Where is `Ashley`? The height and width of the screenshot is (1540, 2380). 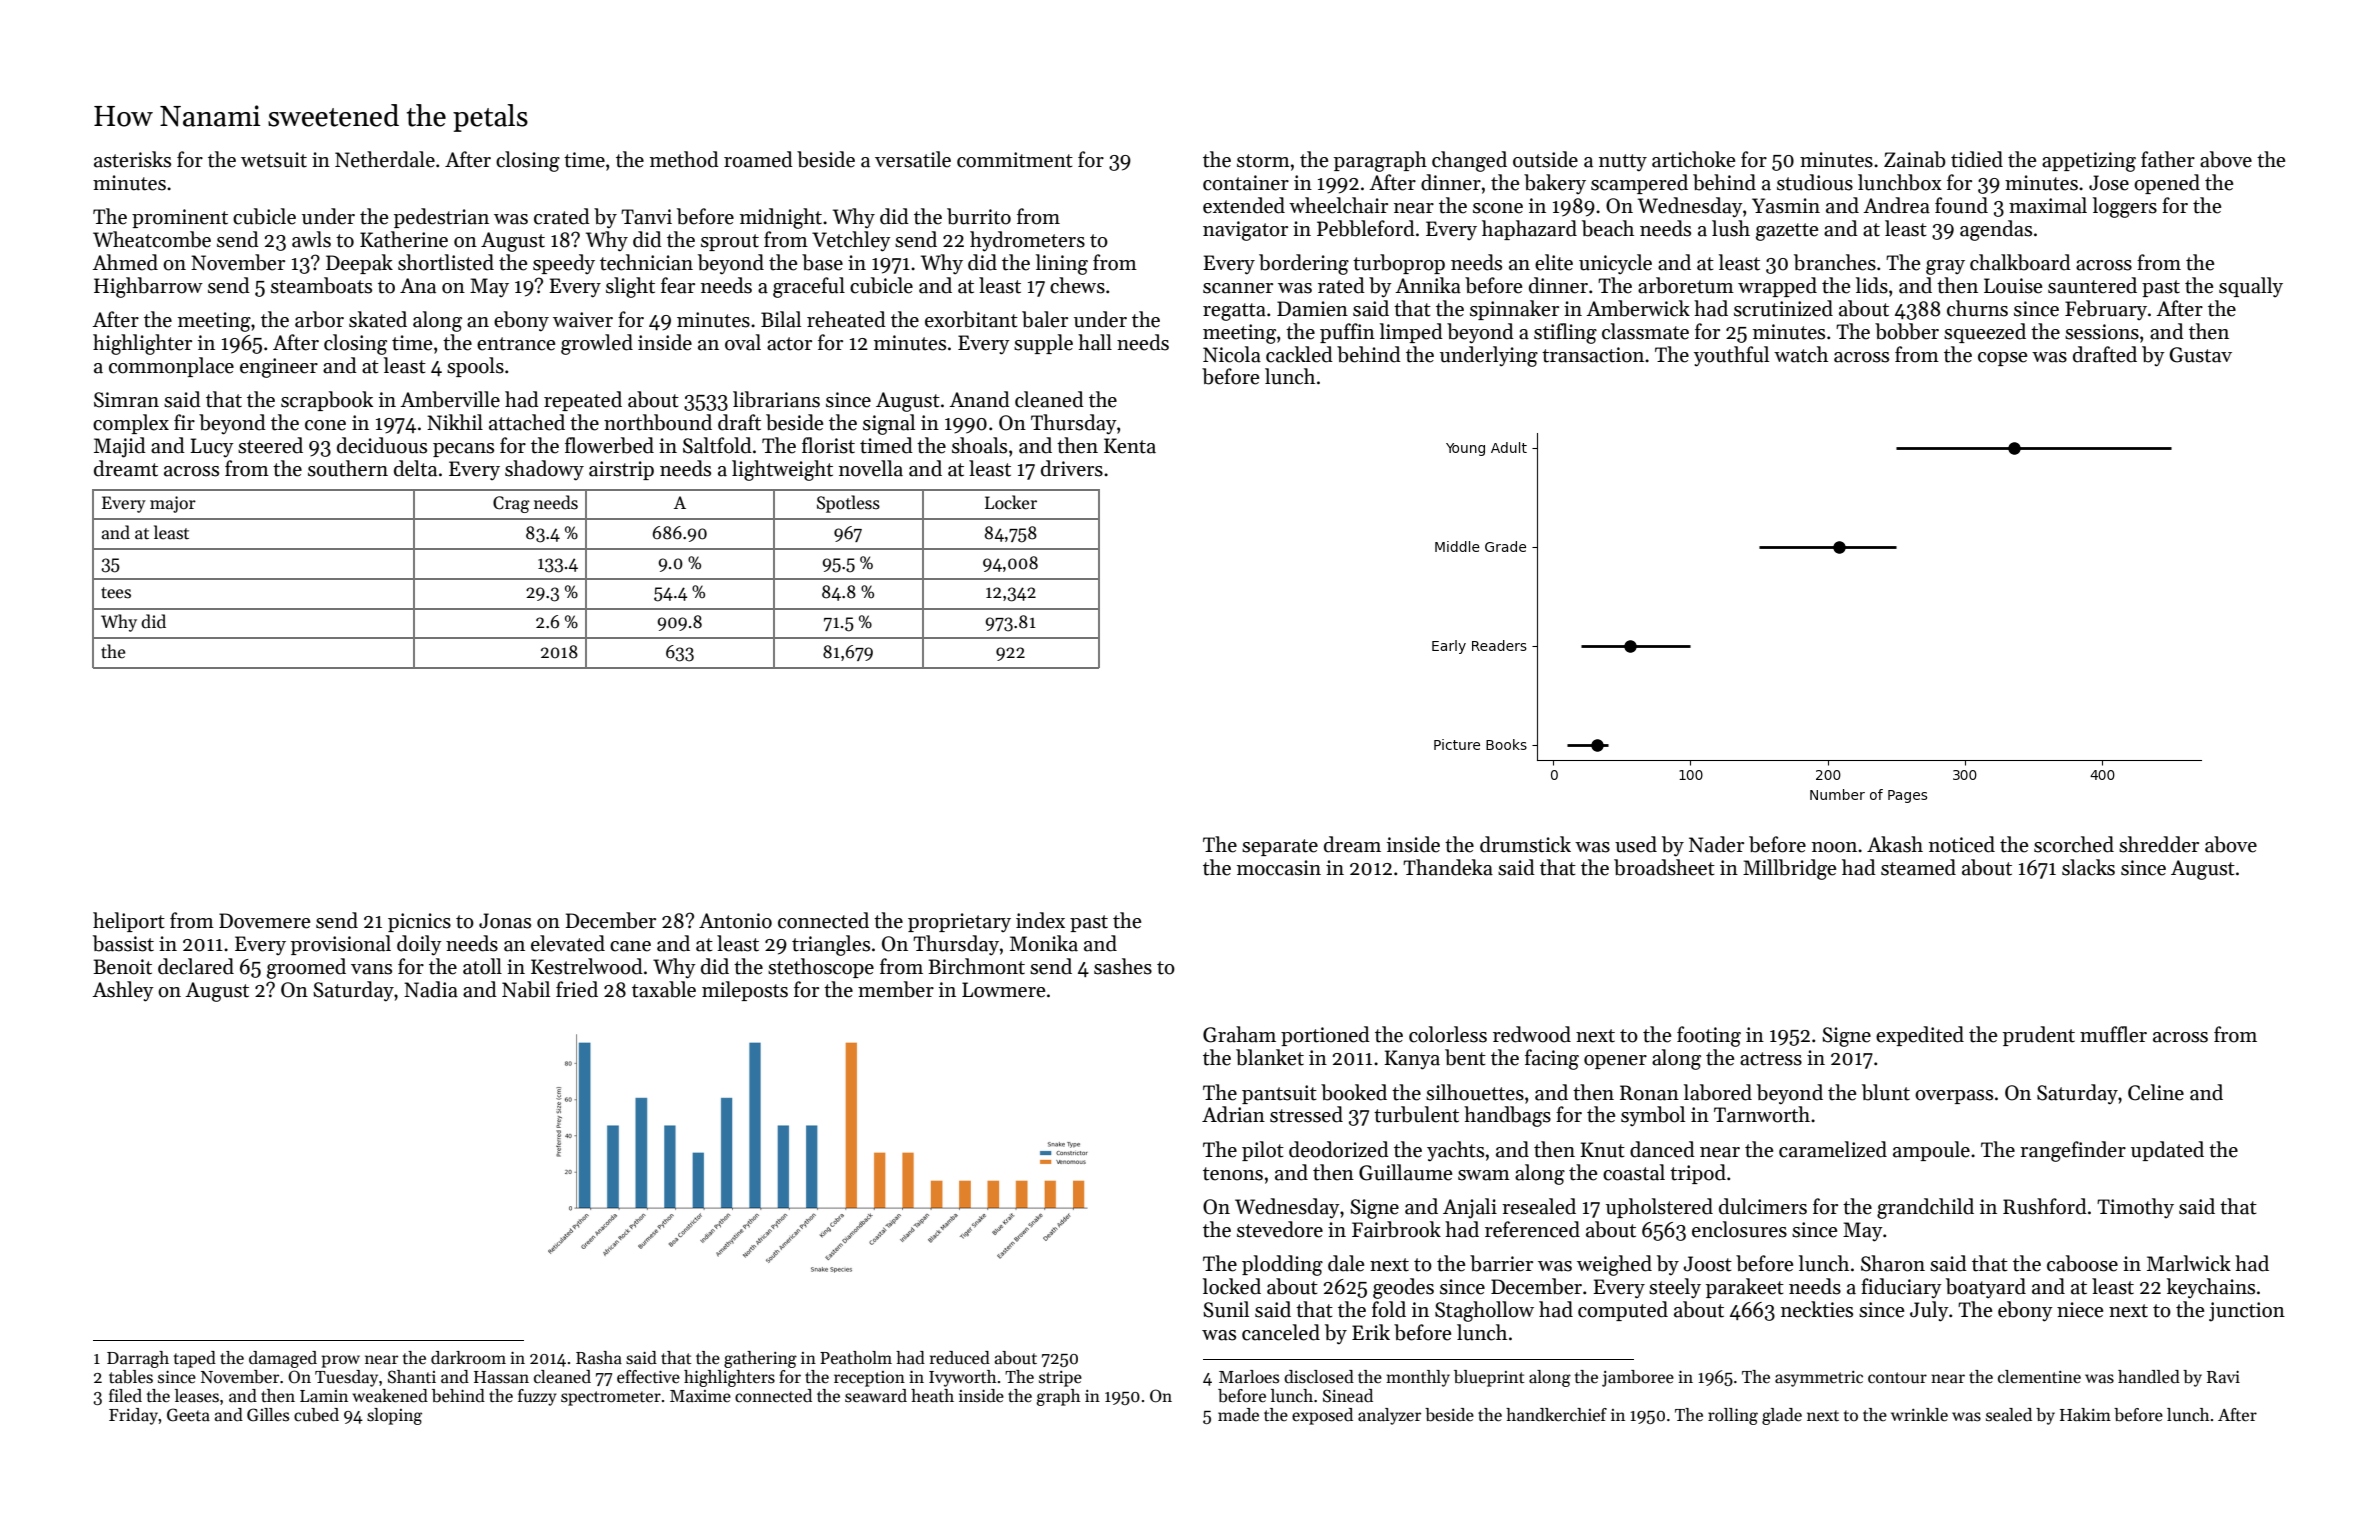
Ashley is located at coordinates (123, 991).
